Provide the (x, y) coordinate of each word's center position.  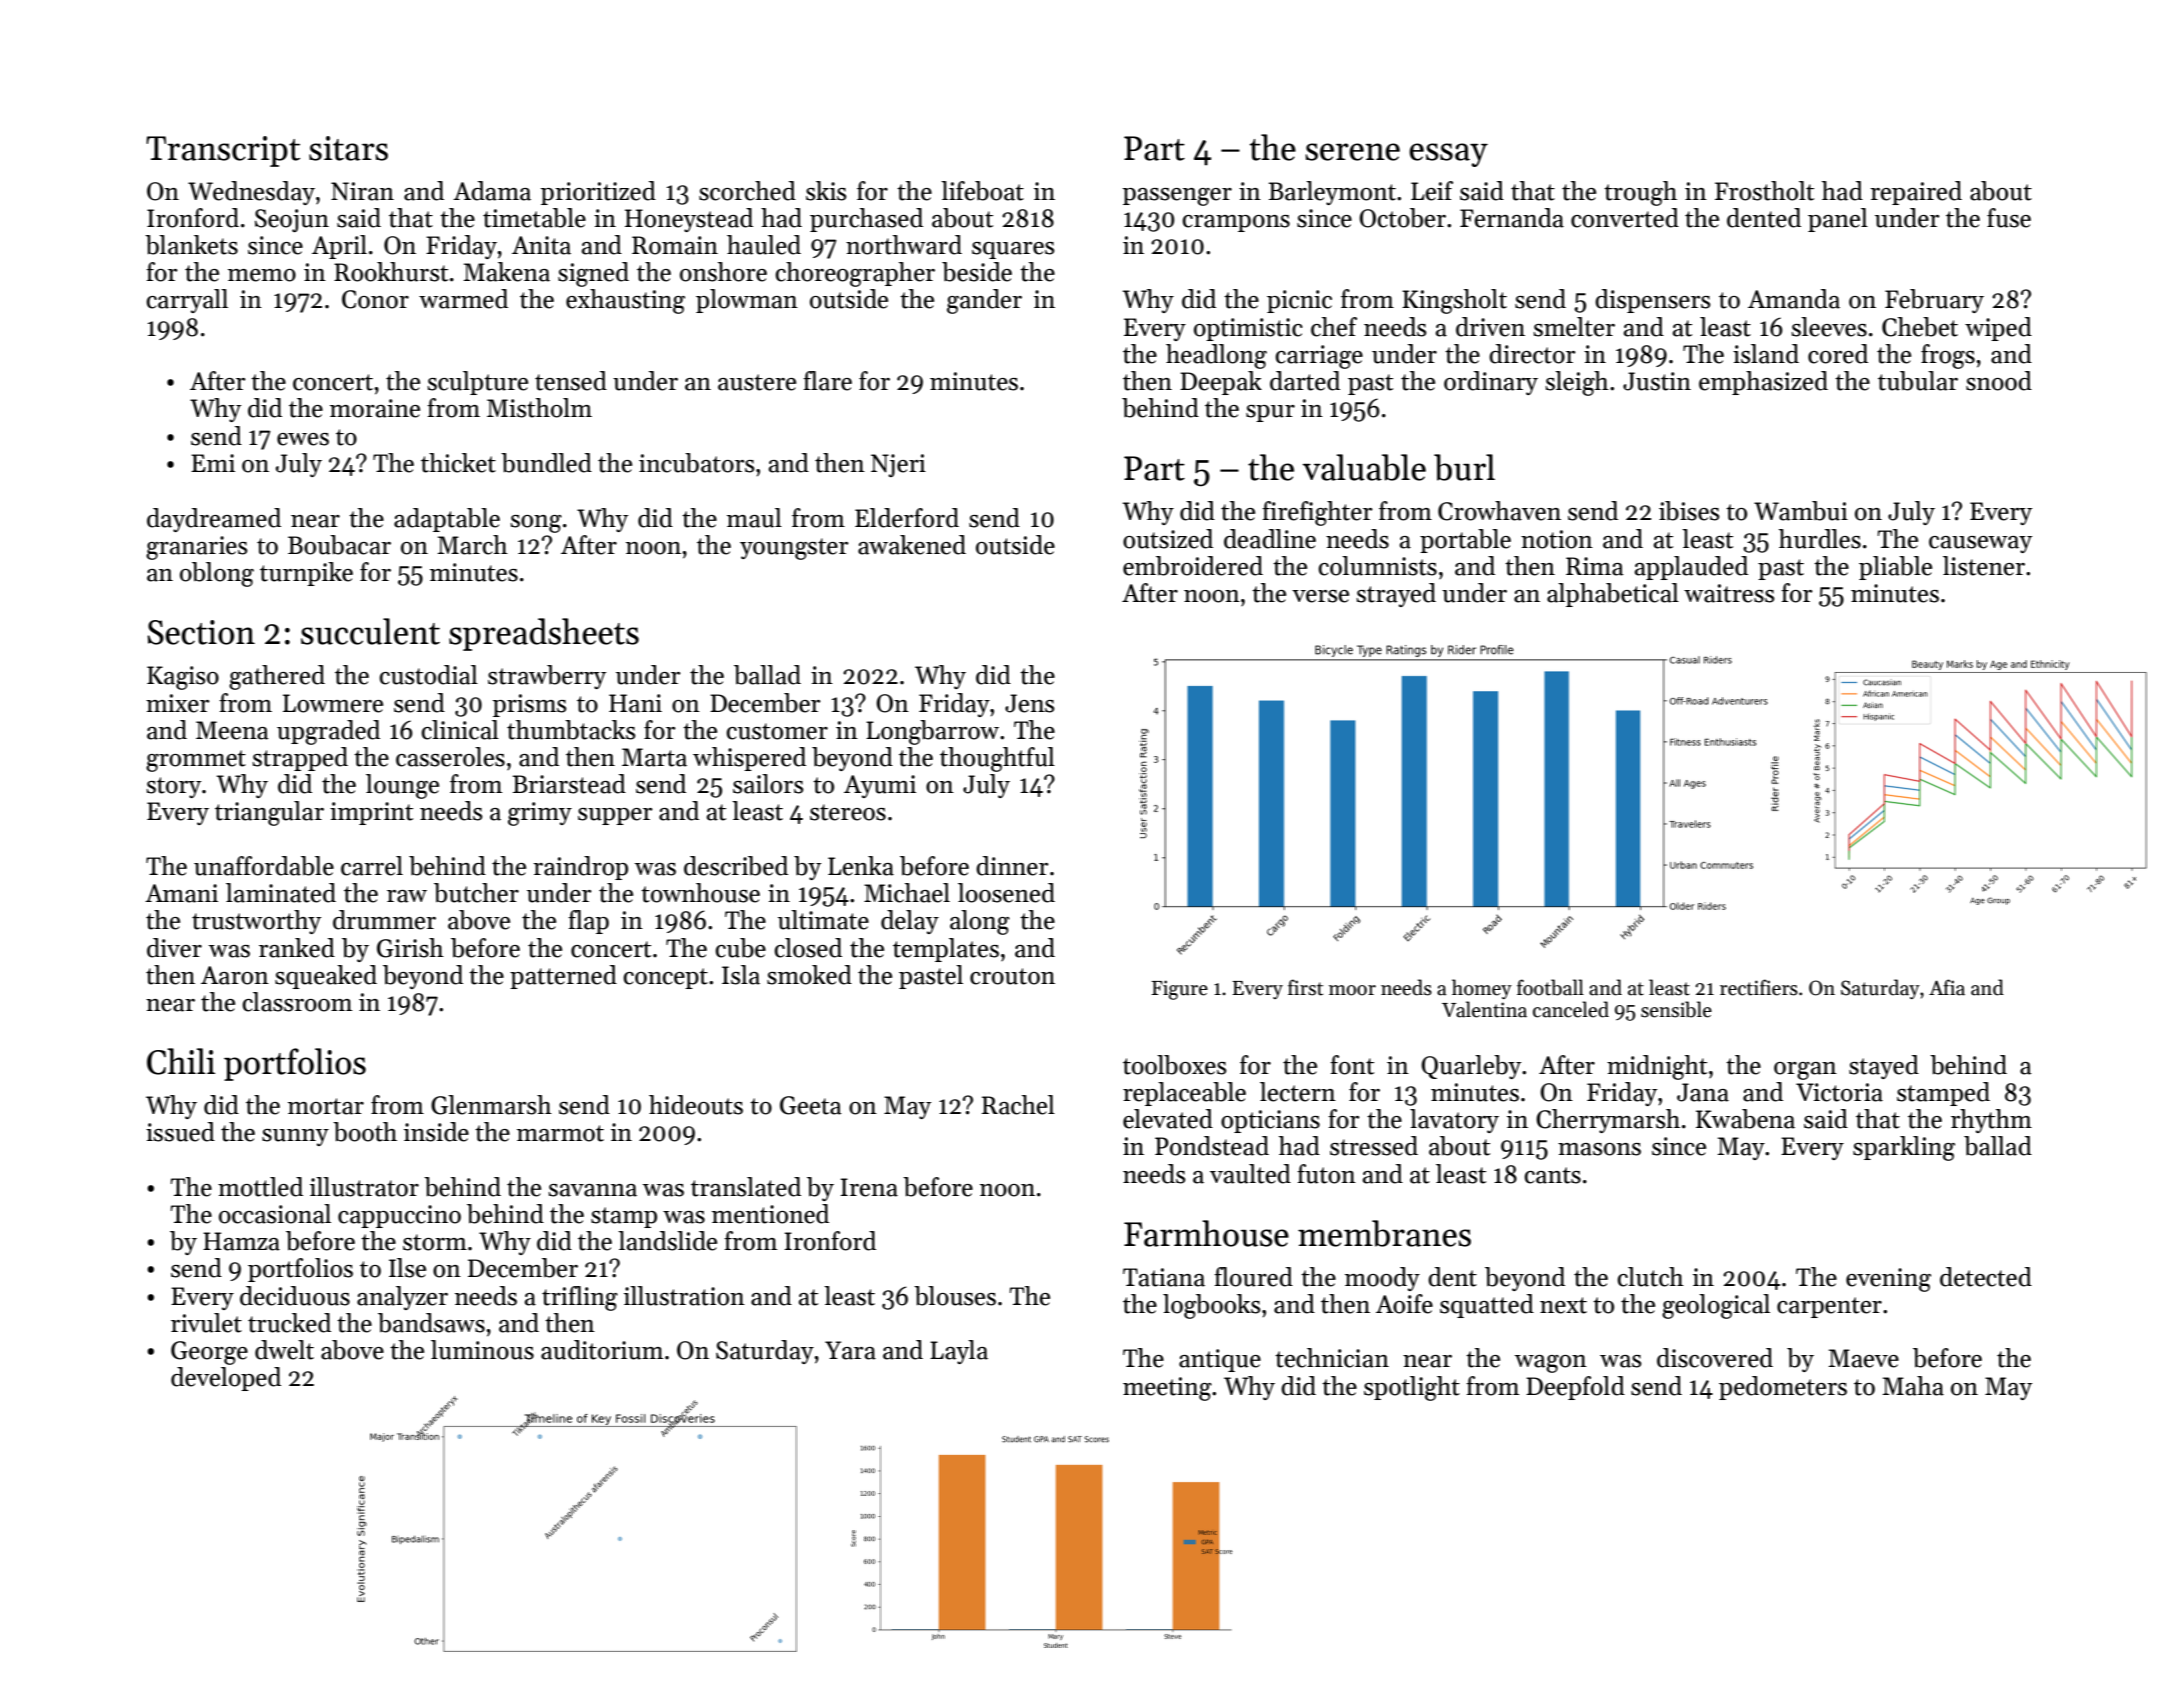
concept (665, 978)
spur (1270, 413)
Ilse (407, 1268)
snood (1999, 381)
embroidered (1193, 566)
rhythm (1991, 1121)
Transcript (223, 151)
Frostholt (1764, 191)
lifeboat (982, 191)
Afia (1947, 987)
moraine (375, 408)
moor (1352, 990)
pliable (1895, 568)
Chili (181, 1061)
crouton (1012, 976)
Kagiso (183, 678)
